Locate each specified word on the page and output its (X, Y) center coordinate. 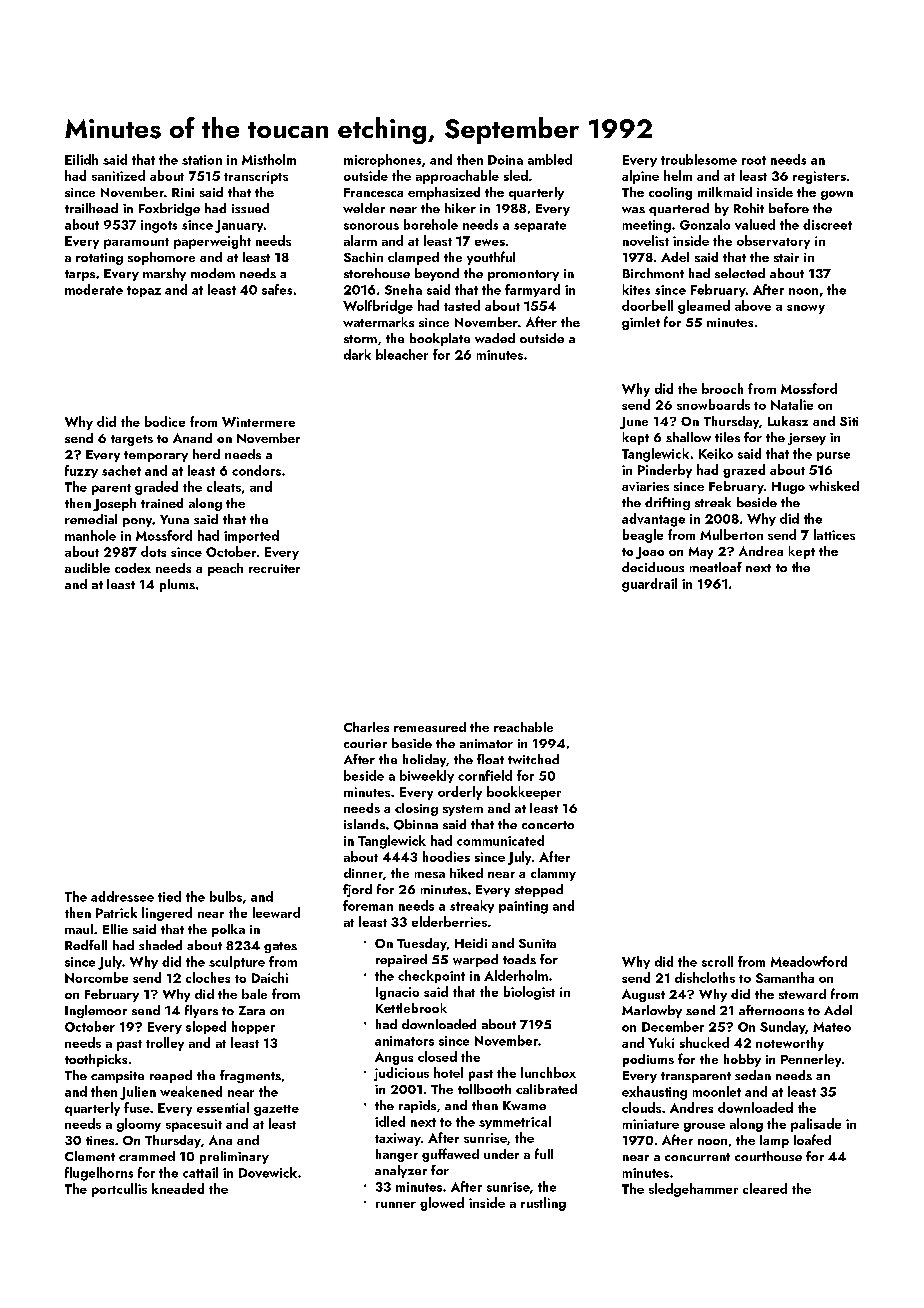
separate (540, 226)
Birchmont (653, 273)
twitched (533, 759)
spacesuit (194, 1125)
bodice (165, 421)
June (634, 423)
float (490, 759)
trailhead (91, 208)
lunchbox (548, 1072)
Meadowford (809, 961)
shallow (688, 437)
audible (87, 568)
